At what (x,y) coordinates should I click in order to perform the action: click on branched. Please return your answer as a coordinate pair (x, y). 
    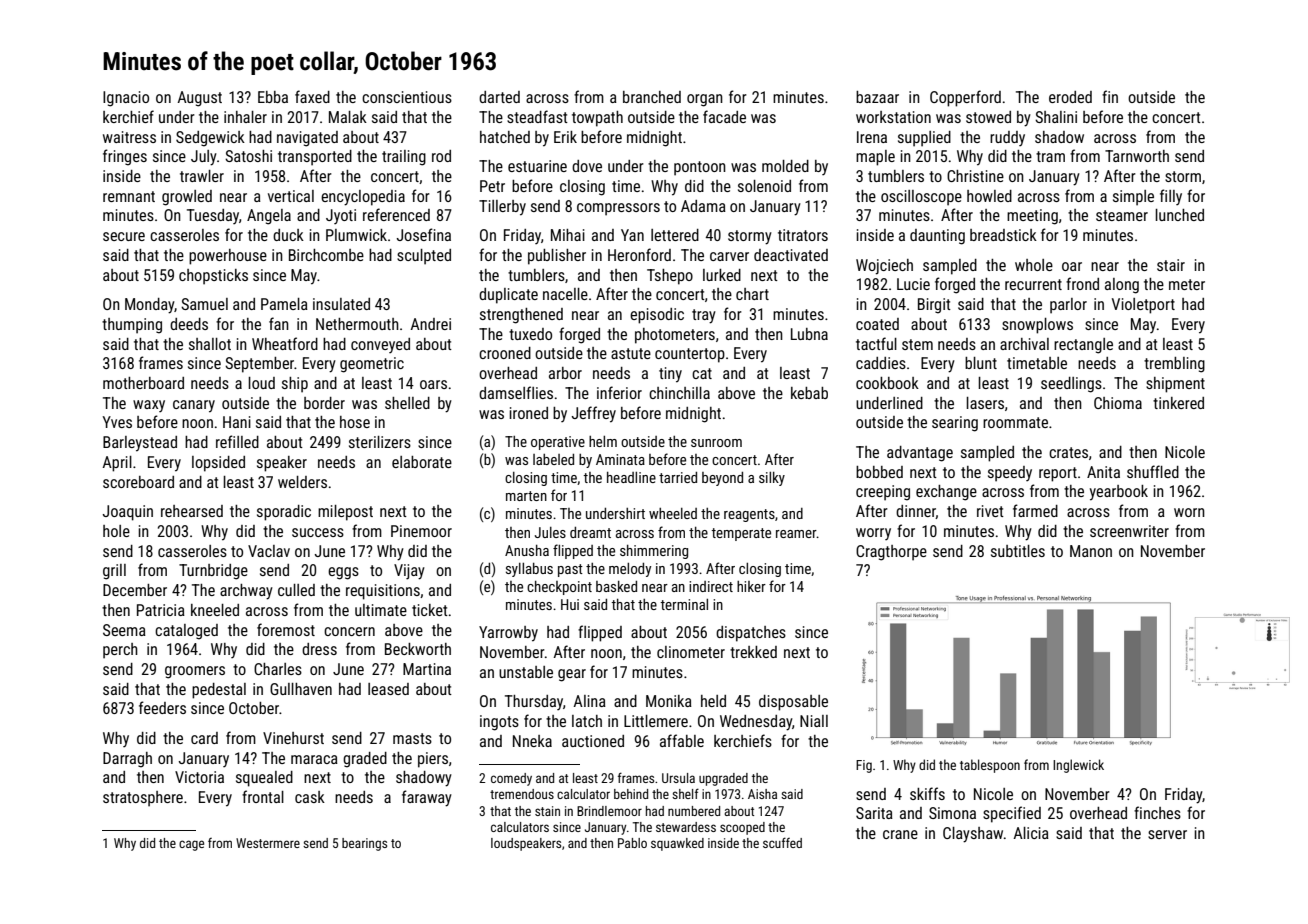
    Looking at the image, I should click on (652, 97).
